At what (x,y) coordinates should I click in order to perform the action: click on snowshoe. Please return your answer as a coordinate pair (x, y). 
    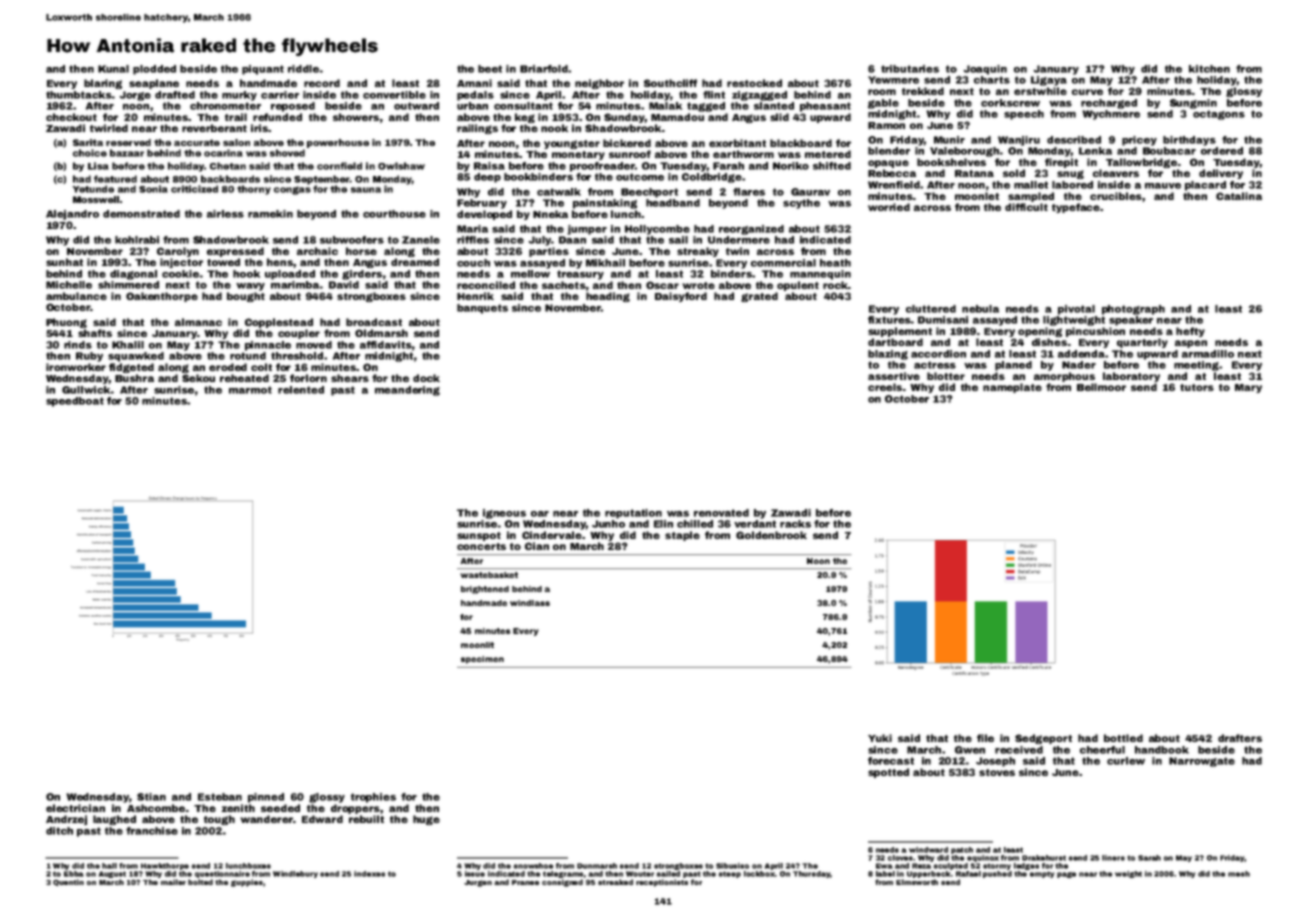
    Looking at the image, I should click on (533, 866).
